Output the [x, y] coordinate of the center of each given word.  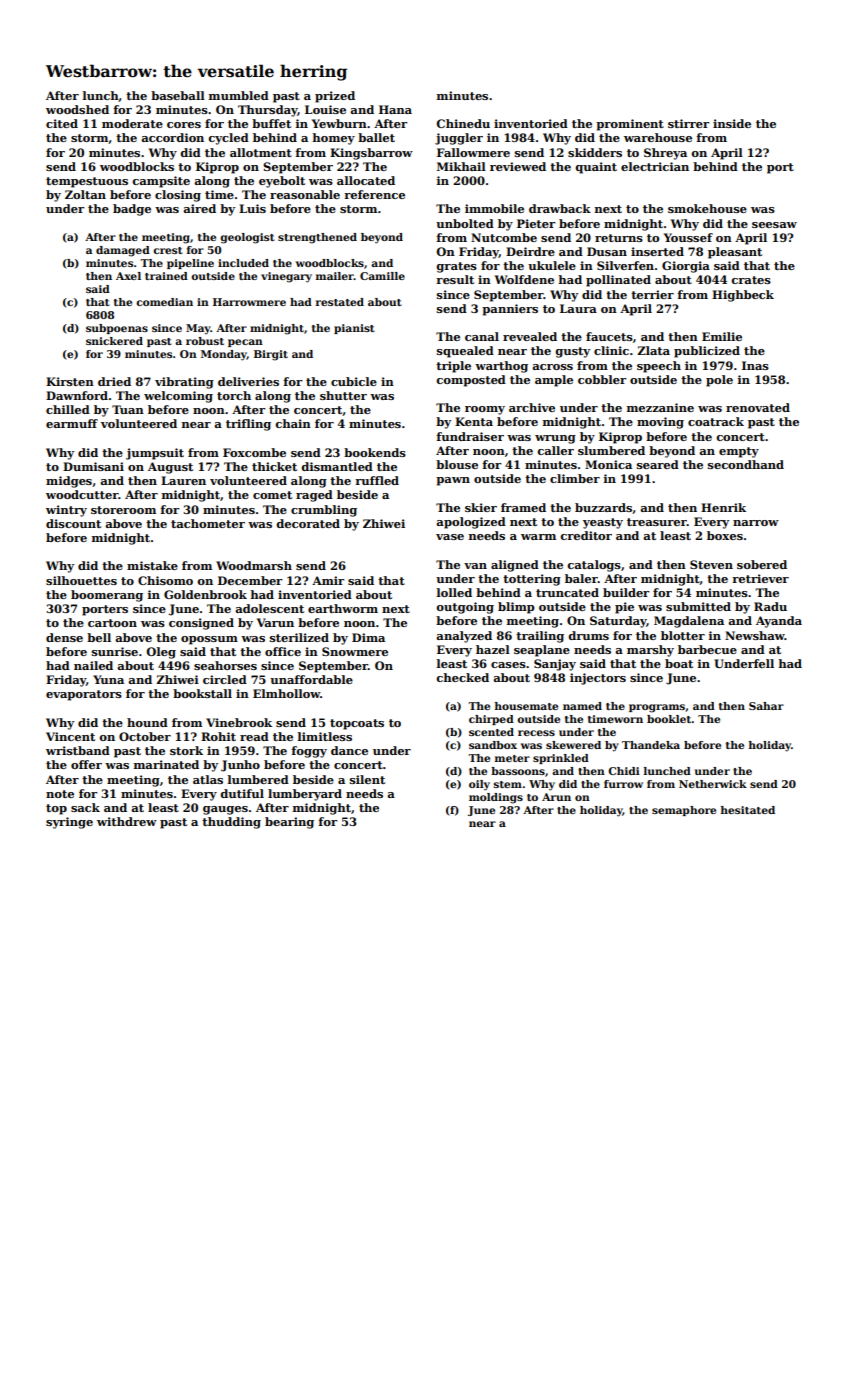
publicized [707, 352]
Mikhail [461, 166]
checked [463, 677]
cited [62, 123]
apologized [471, 523]
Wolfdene [524, 279]
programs [657, 708]
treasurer [657, 522]
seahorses [225, 665]
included [243, 263]
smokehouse [707, 208]
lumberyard [305, 795]
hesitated [748, 810]
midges [69, 482]
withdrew [127, 821]
